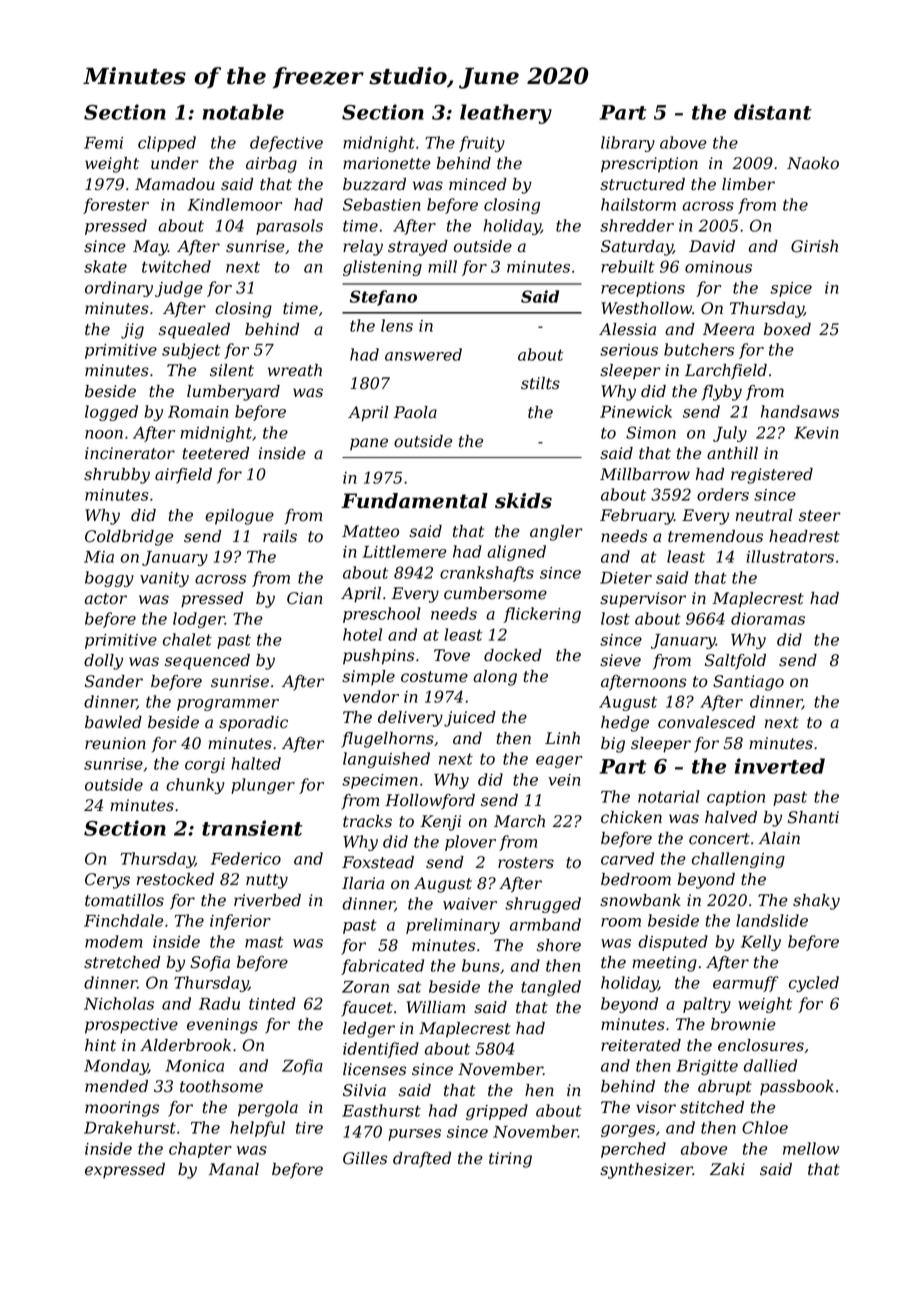 Image resolution: width=924 pixels, height=1308 pixels. I want to click on reunion, so click(115, 743).
